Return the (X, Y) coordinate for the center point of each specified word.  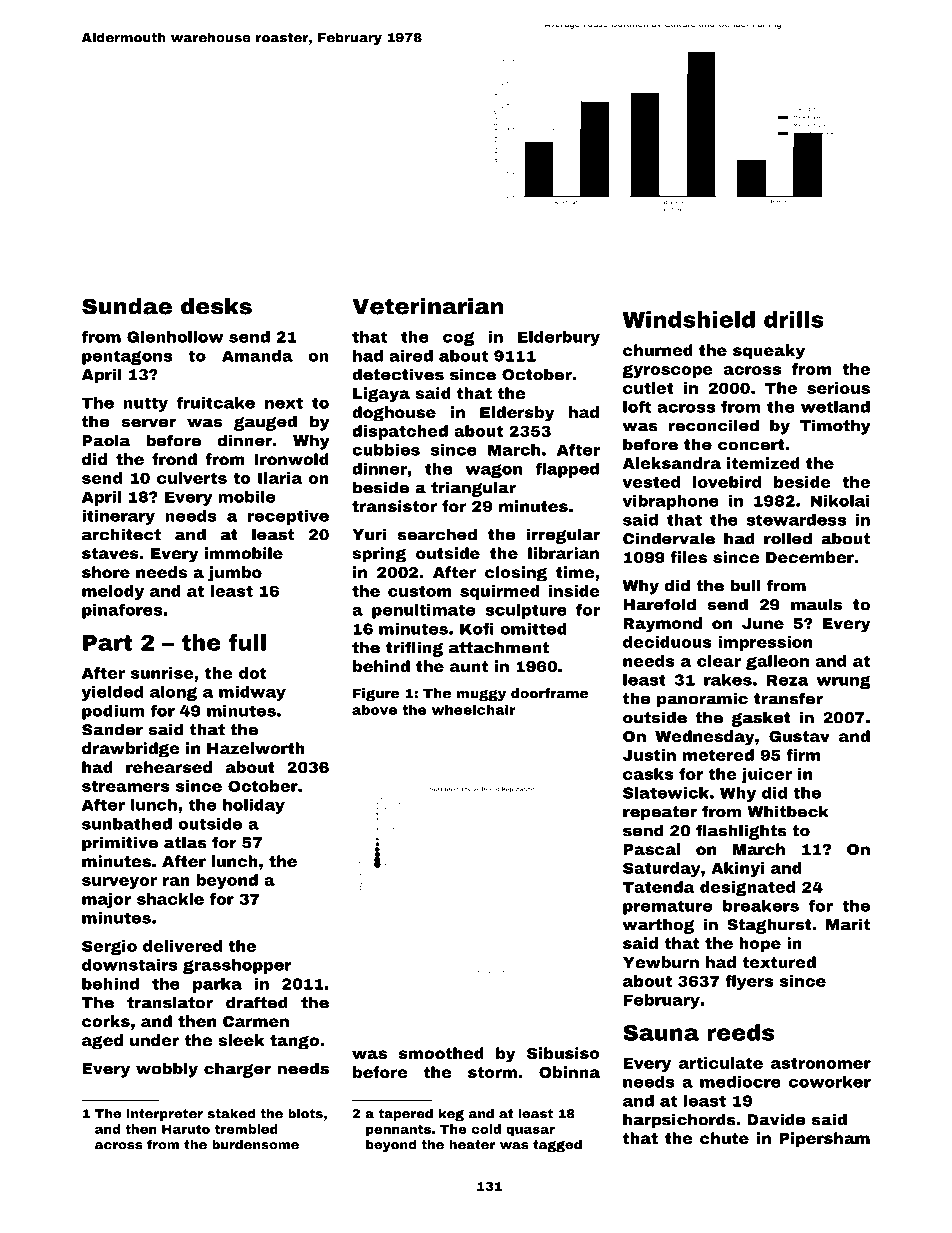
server (148, 423)
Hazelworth (256, 748)
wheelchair (474, 709)
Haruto (186, 1129)
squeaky (769, 352)
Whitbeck (788, 811)
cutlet (648, 388)
